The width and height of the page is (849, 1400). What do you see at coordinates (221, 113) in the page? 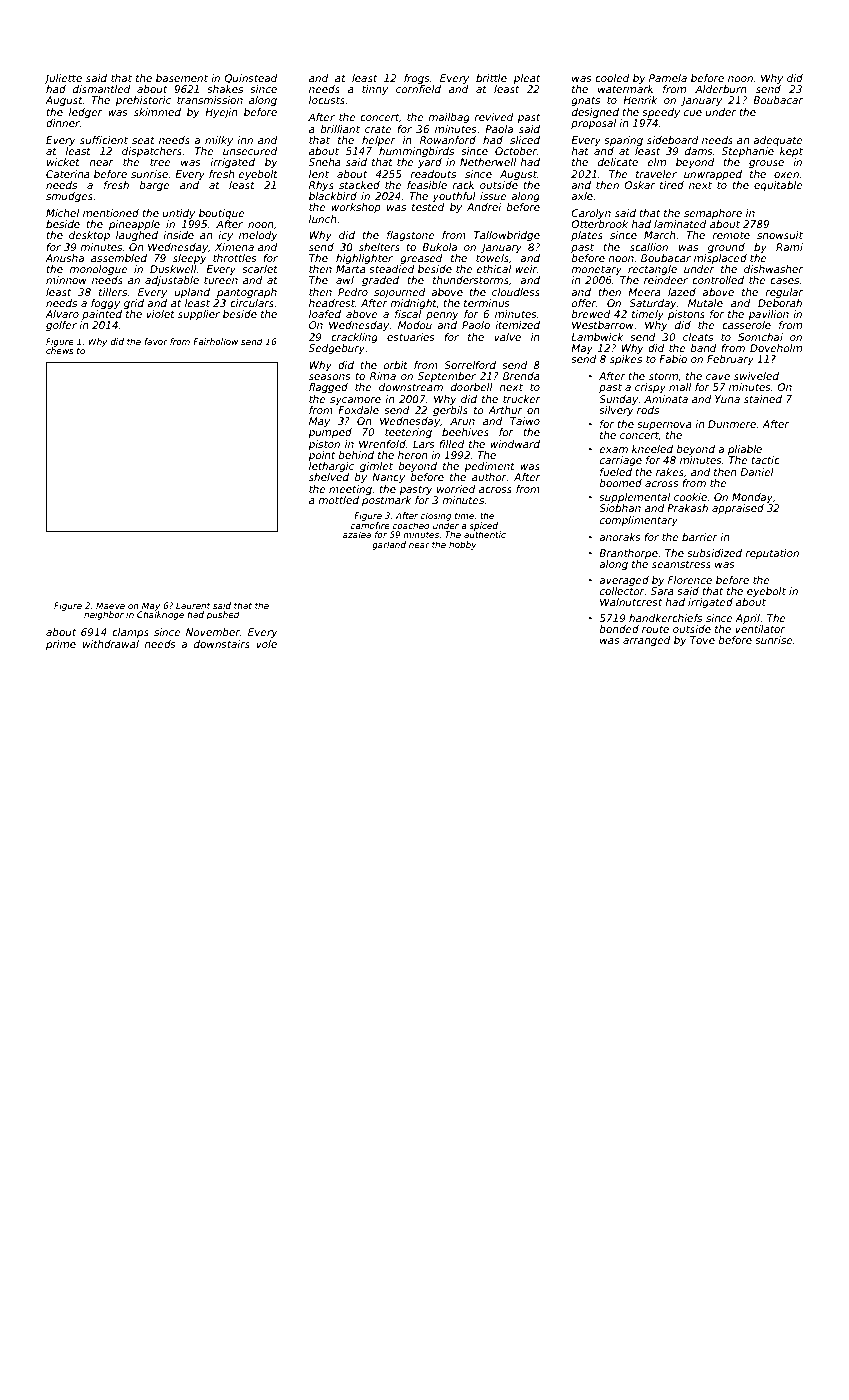
I see `Hyejin` at bounding box center [221, 113].
